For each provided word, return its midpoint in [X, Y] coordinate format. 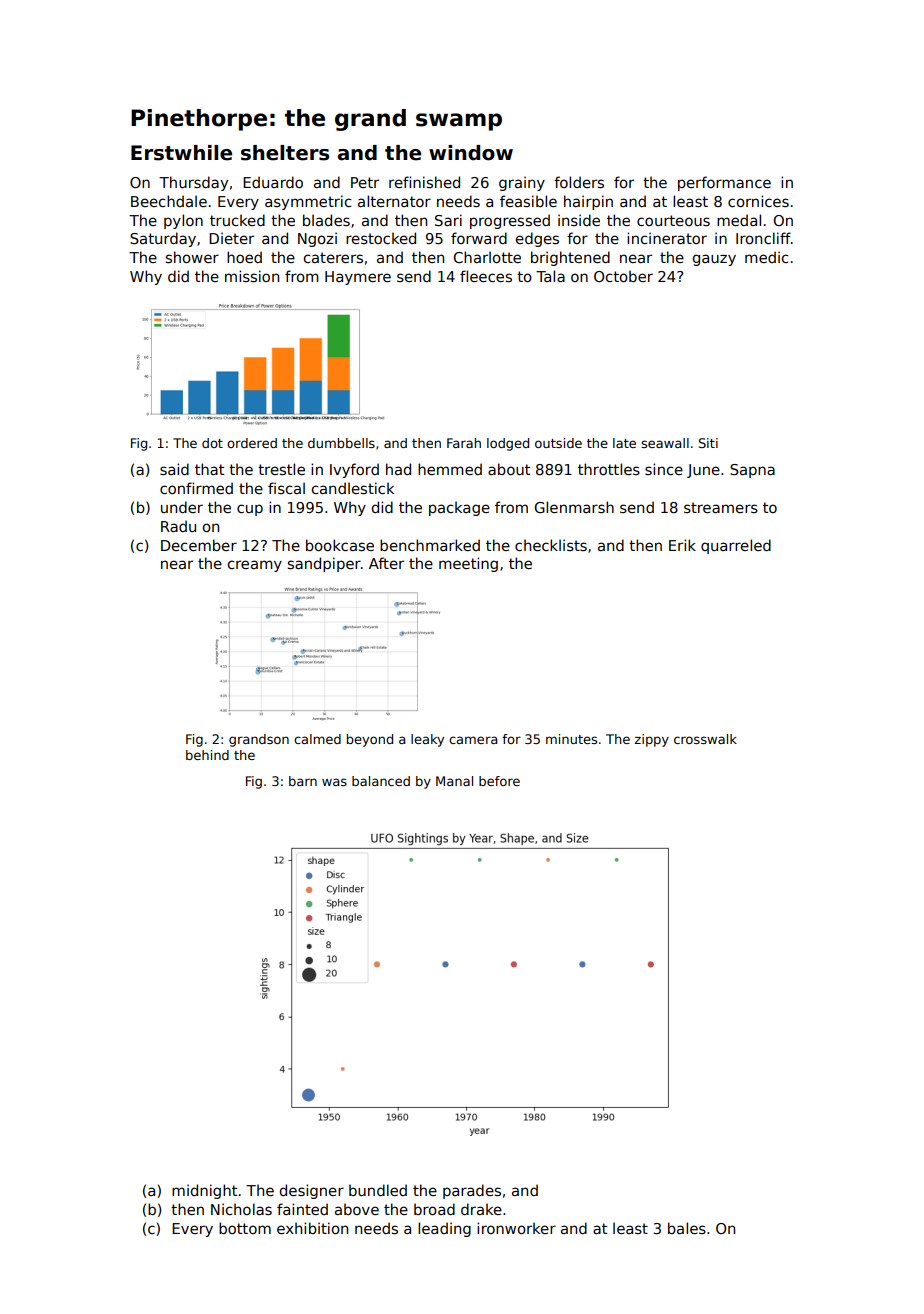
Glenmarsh [574, 507]
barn [303, 781]
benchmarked [430, 545]
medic [766, 257]
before [499, 781]
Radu [178, 526]
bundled [378, 1190]
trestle [281, 469]
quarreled [736, 546]
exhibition [312, 1228]
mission [252, 276]
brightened [570, 258]
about [509, 469]
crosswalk [705, 739]
